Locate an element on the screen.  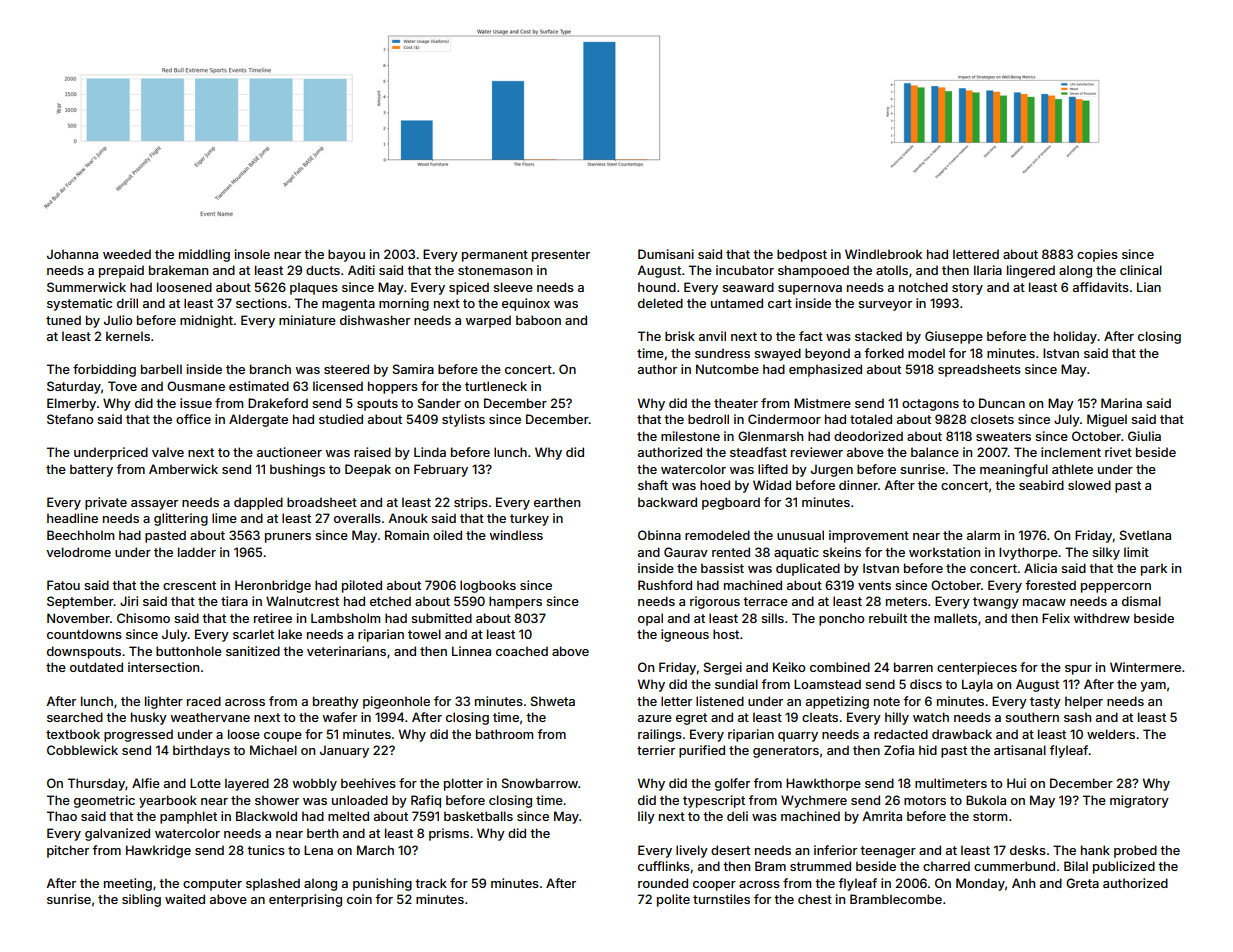
coached is located at coordinates (522, 651).
